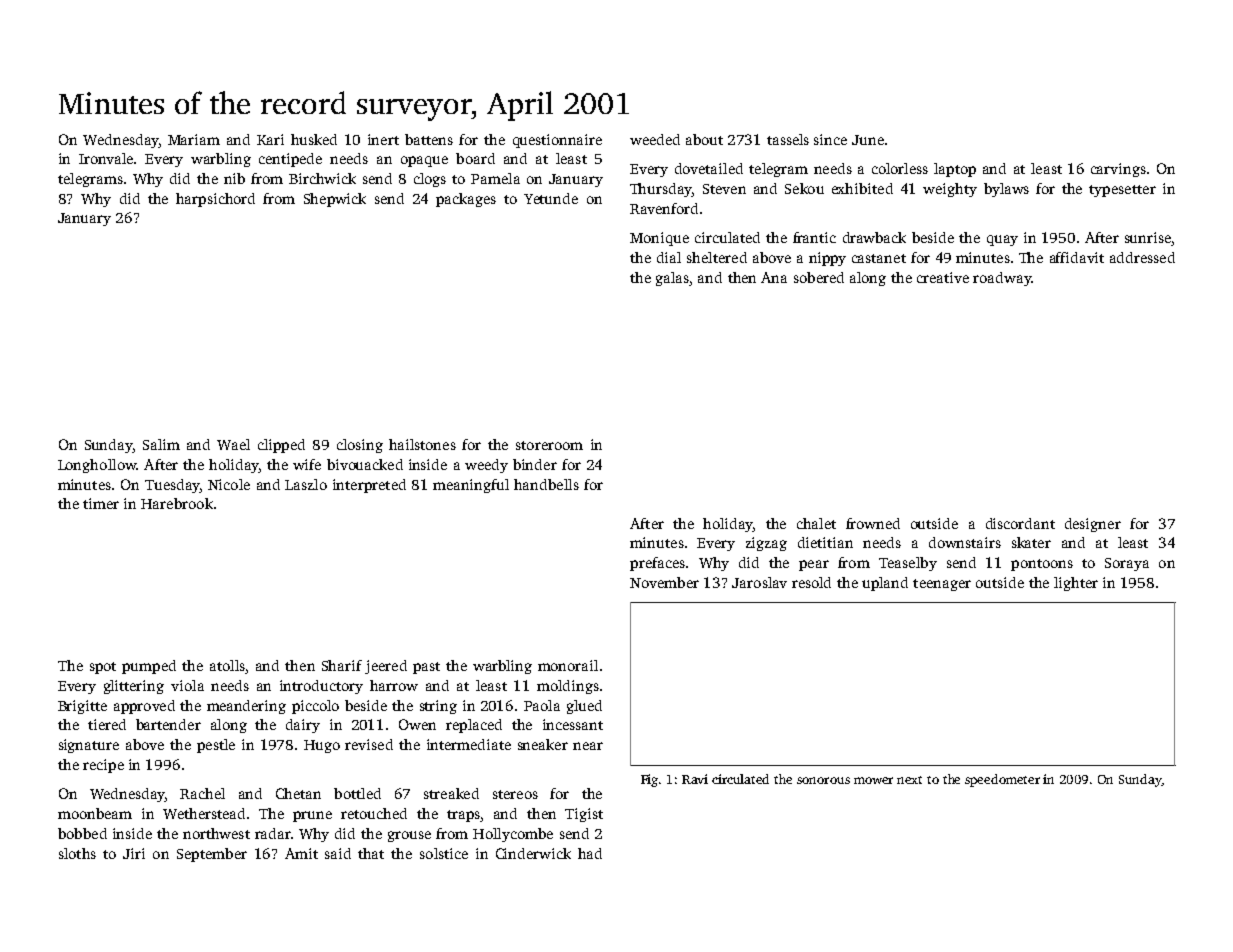  Describe the element at coordinates (774, 277) in the screenshot. I see `Ana` at that location.
